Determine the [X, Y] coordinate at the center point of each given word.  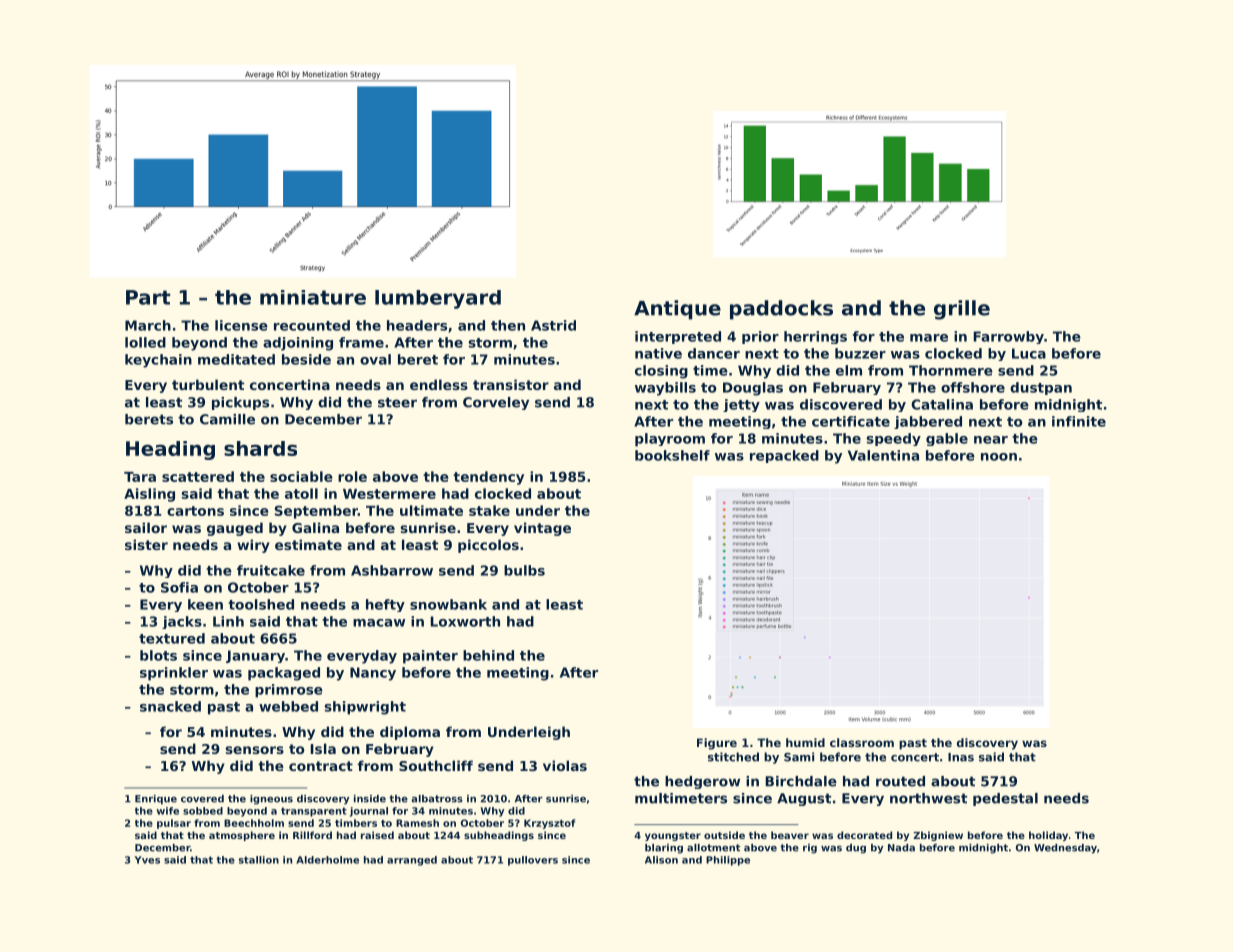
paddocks [781, 310]
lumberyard [438, 299]
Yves [147, 860]
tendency [488, 478]
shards [260, 448]
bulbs [524, 570]
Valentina [883, 455]
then [508, 325]
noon [999, 457]
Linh [228, 621]
